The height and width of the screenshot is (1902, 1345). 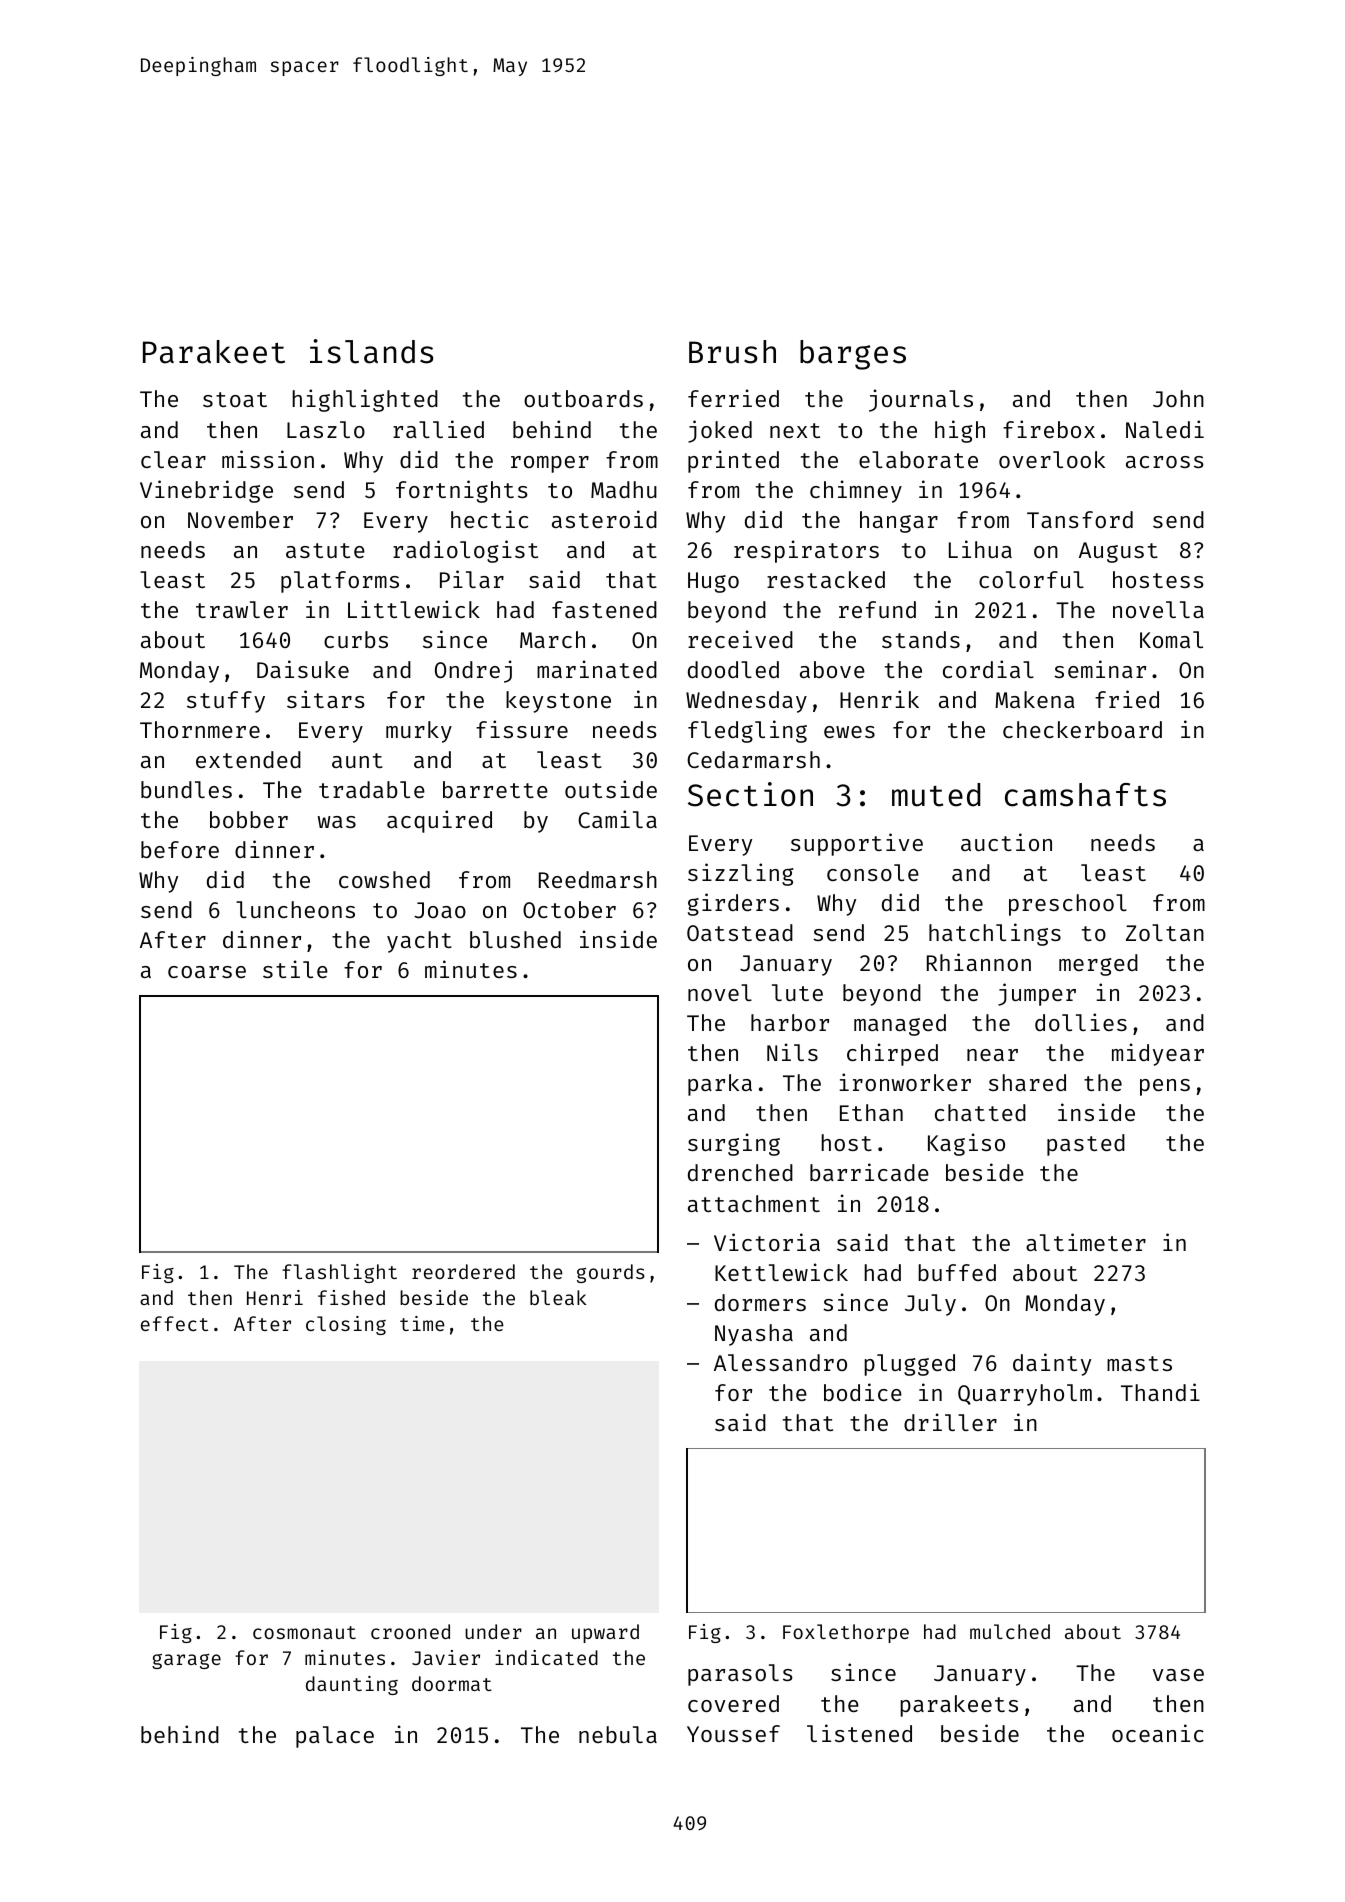 What do you see at coordinates (340, 582) in the screenshot?
I see `platforms` at bounding box center [340, 582].
